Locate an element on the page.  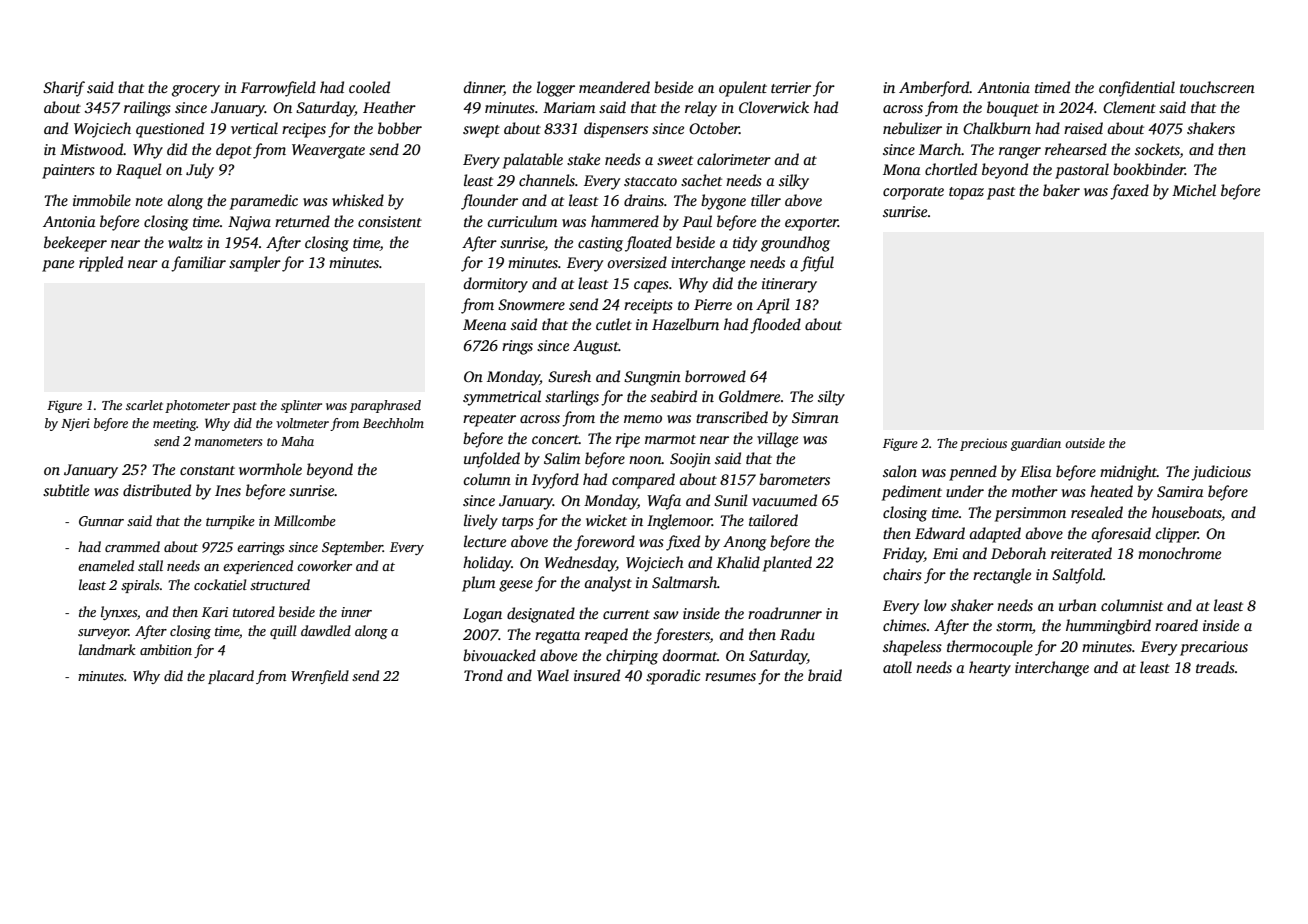
September is located at coordinates (352, 548).
